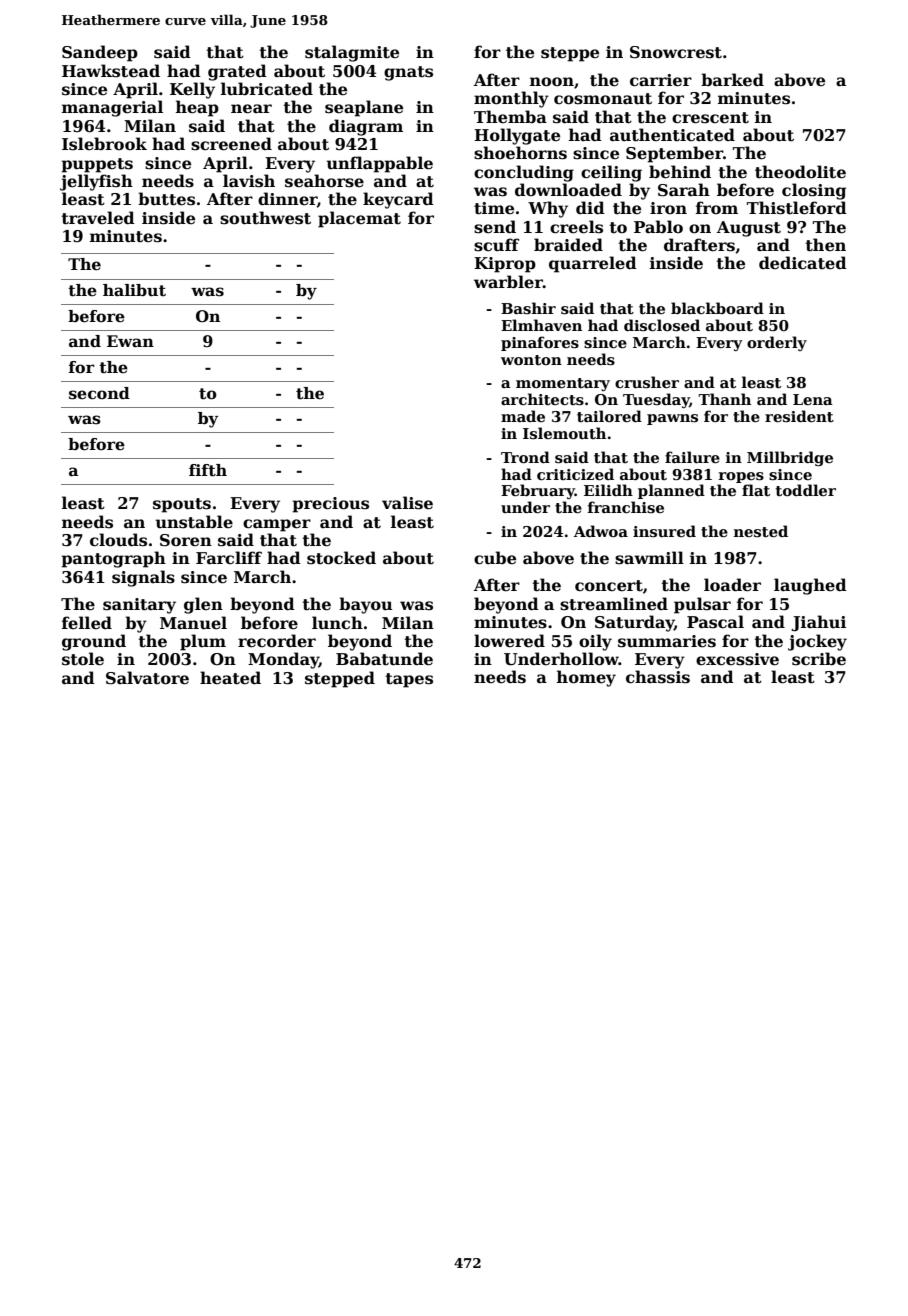 This screenshot has height=1316, width=908. I want to click on crescent, so click(710, 118).
